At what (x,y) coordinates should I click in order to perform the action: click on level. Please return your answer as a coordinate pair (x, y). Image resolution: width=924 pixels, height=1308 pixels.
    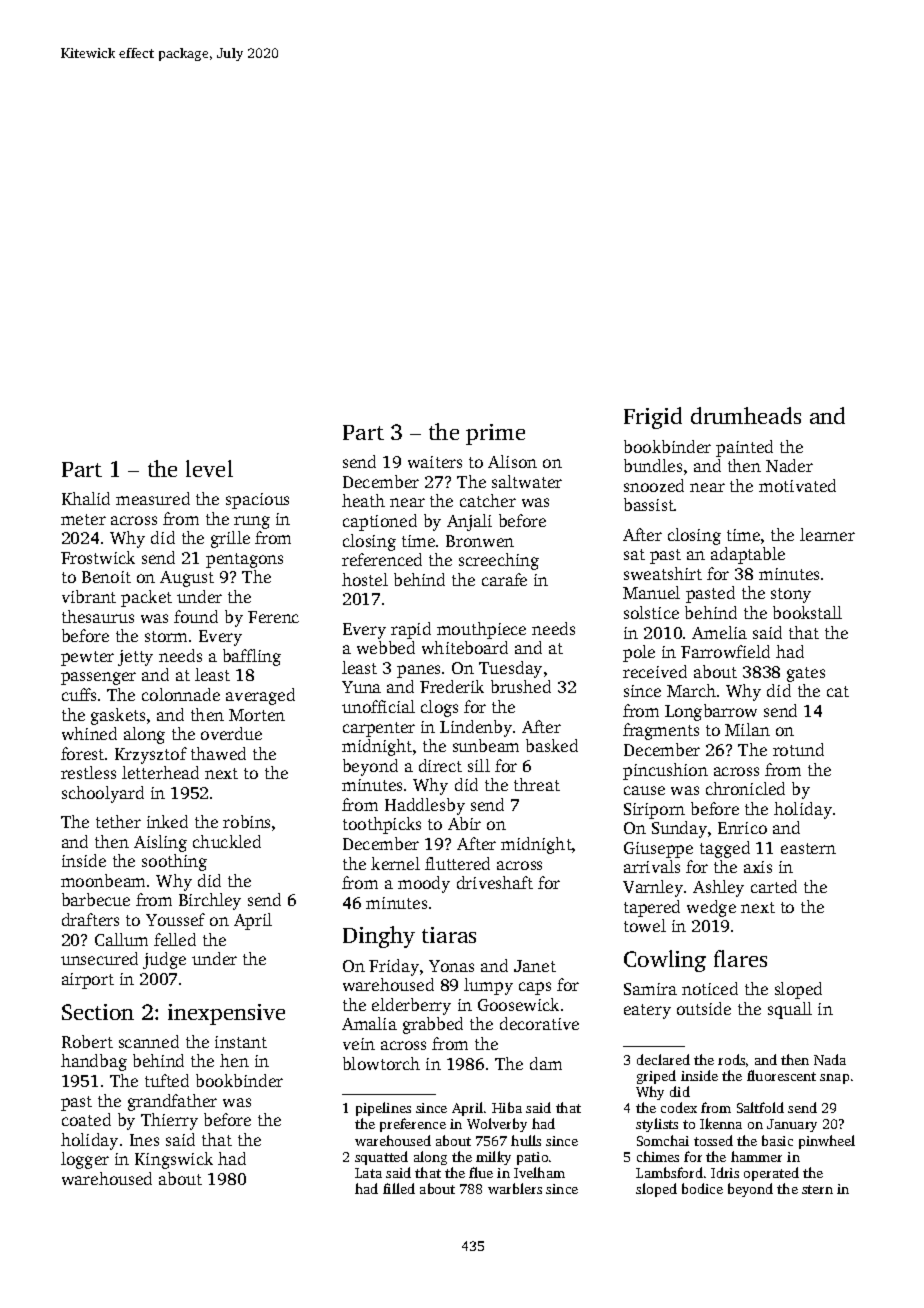
    Looking at the image, I should click on (209, 468).
